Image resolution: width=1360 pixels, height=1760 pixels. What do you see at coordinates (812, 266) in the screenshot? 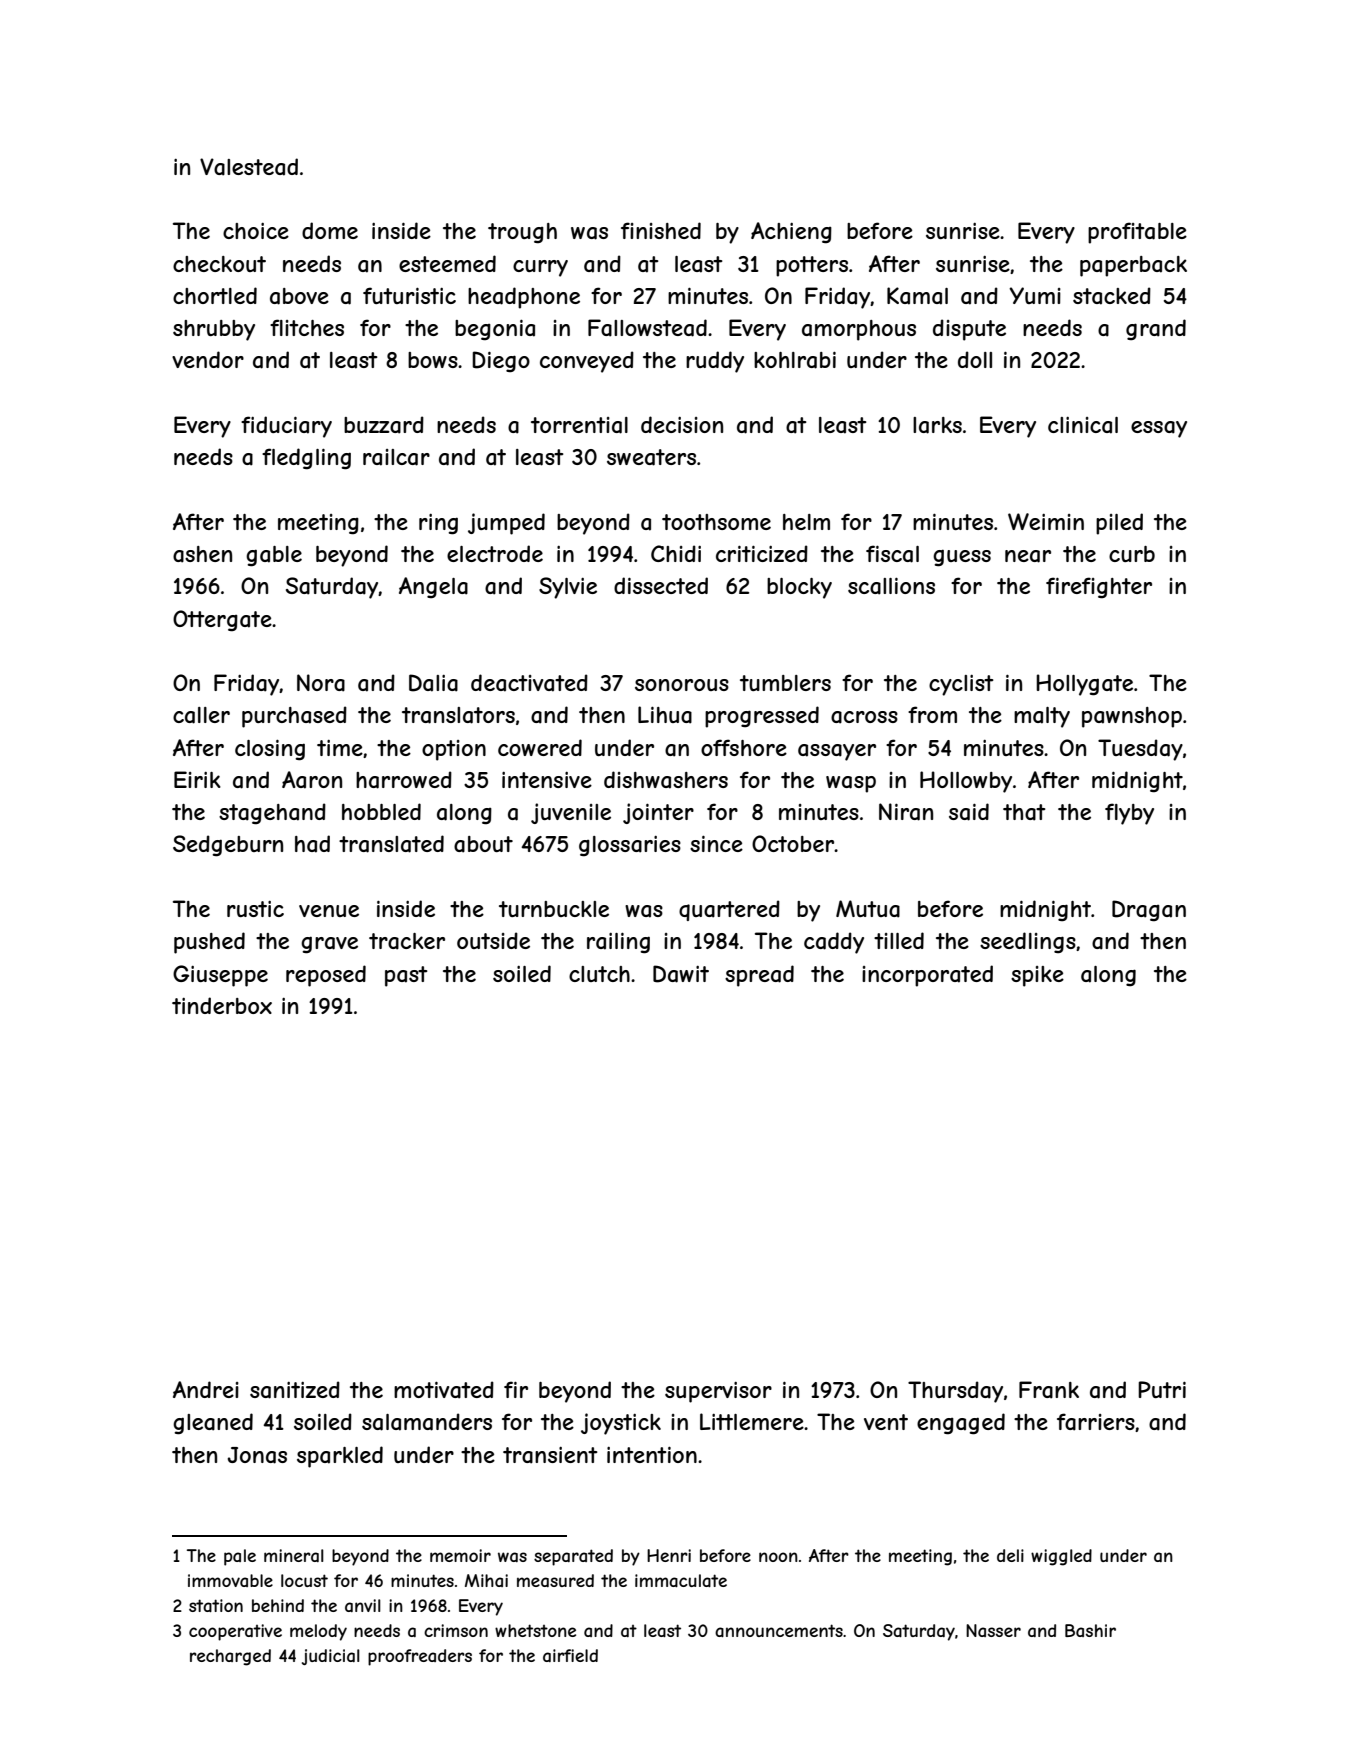
I see `potters` at bounding box center [812, 266].
